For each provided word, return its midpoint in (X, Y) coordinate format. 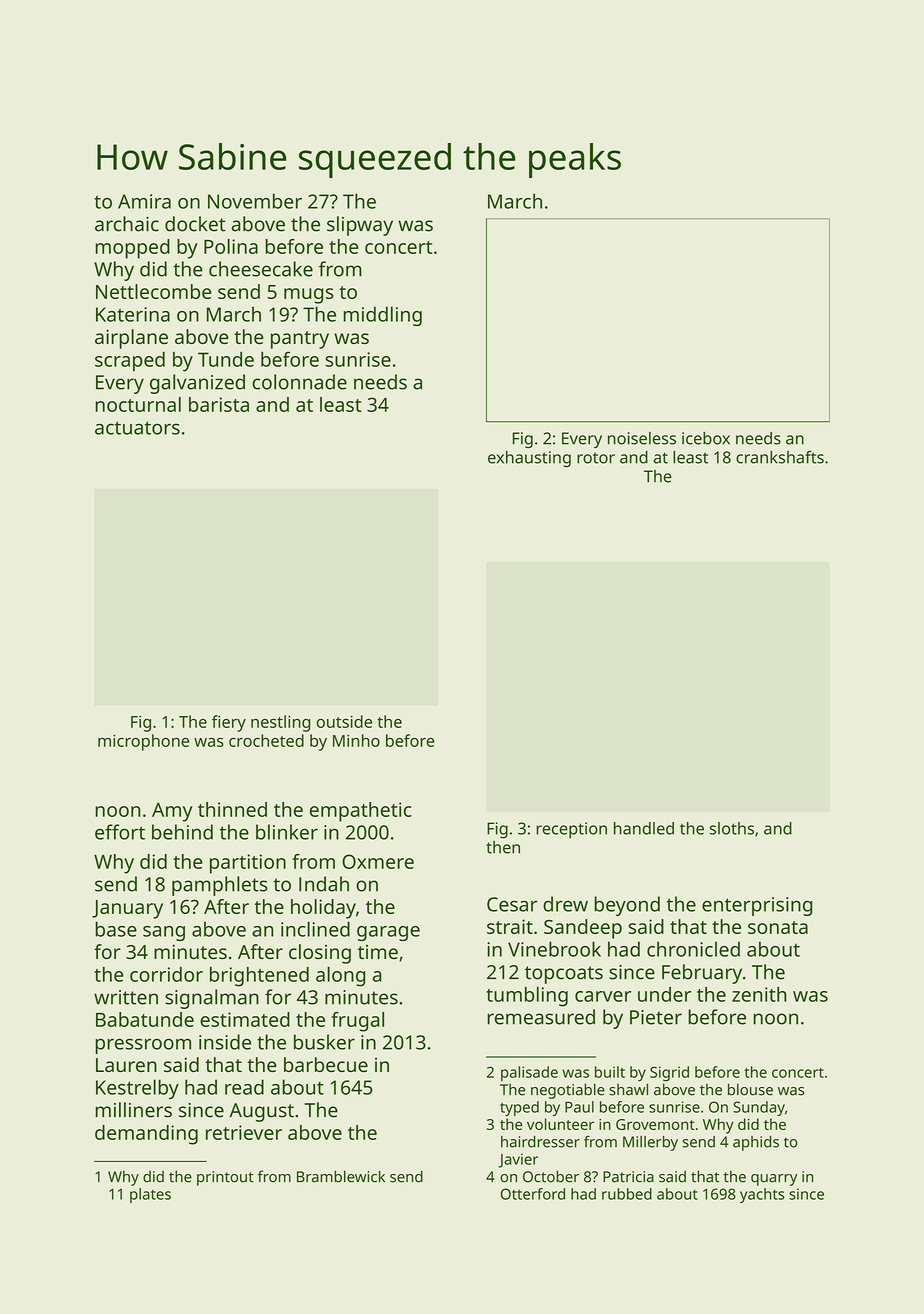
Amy (172, 812)
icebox (706, 438)
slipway (360, 226)
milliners (133, 1110)
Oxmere (378, 861)
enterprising (757, 906)
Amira (144, 201)
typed (519, 1108)
